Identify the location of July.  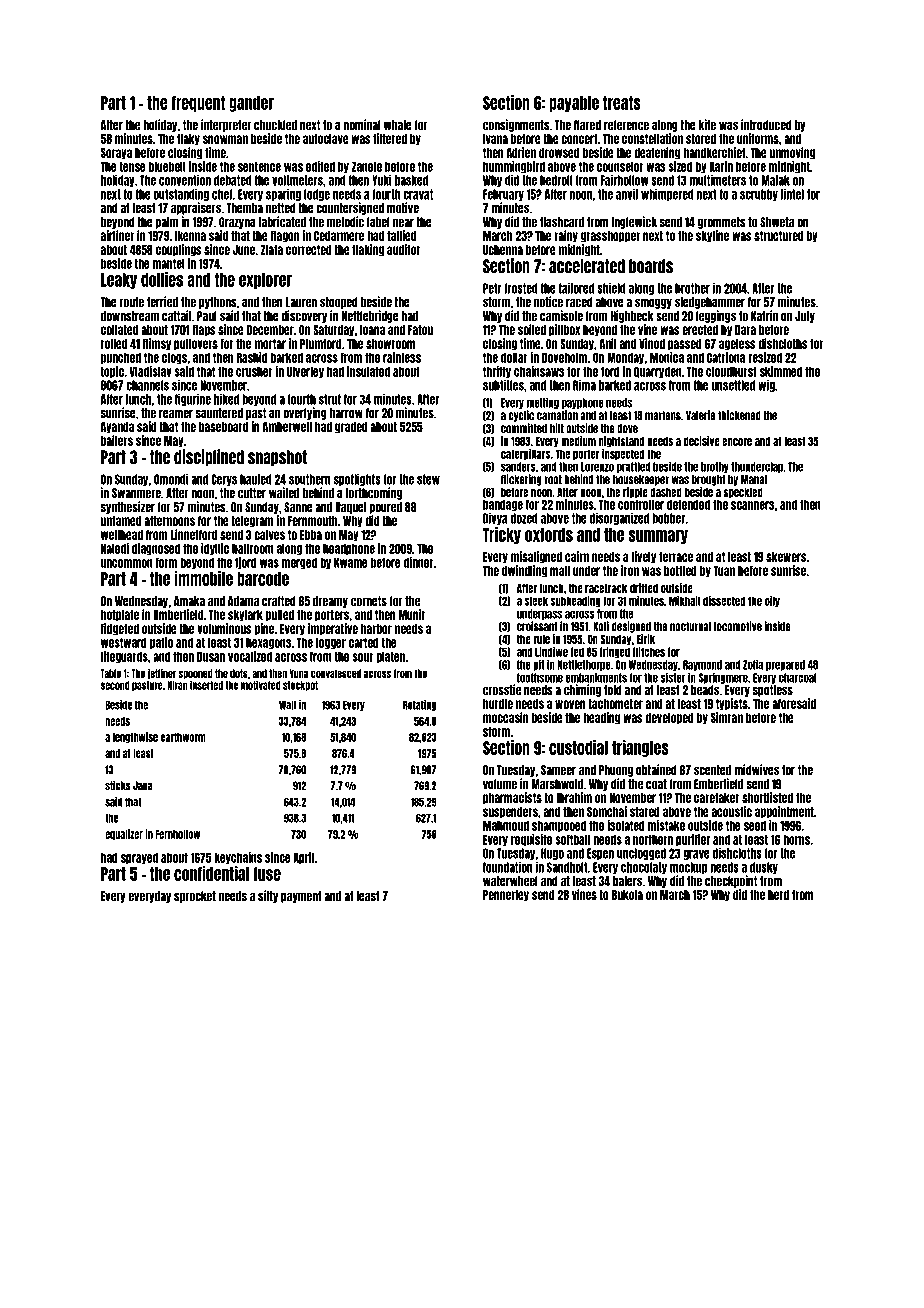
(805, 317).
